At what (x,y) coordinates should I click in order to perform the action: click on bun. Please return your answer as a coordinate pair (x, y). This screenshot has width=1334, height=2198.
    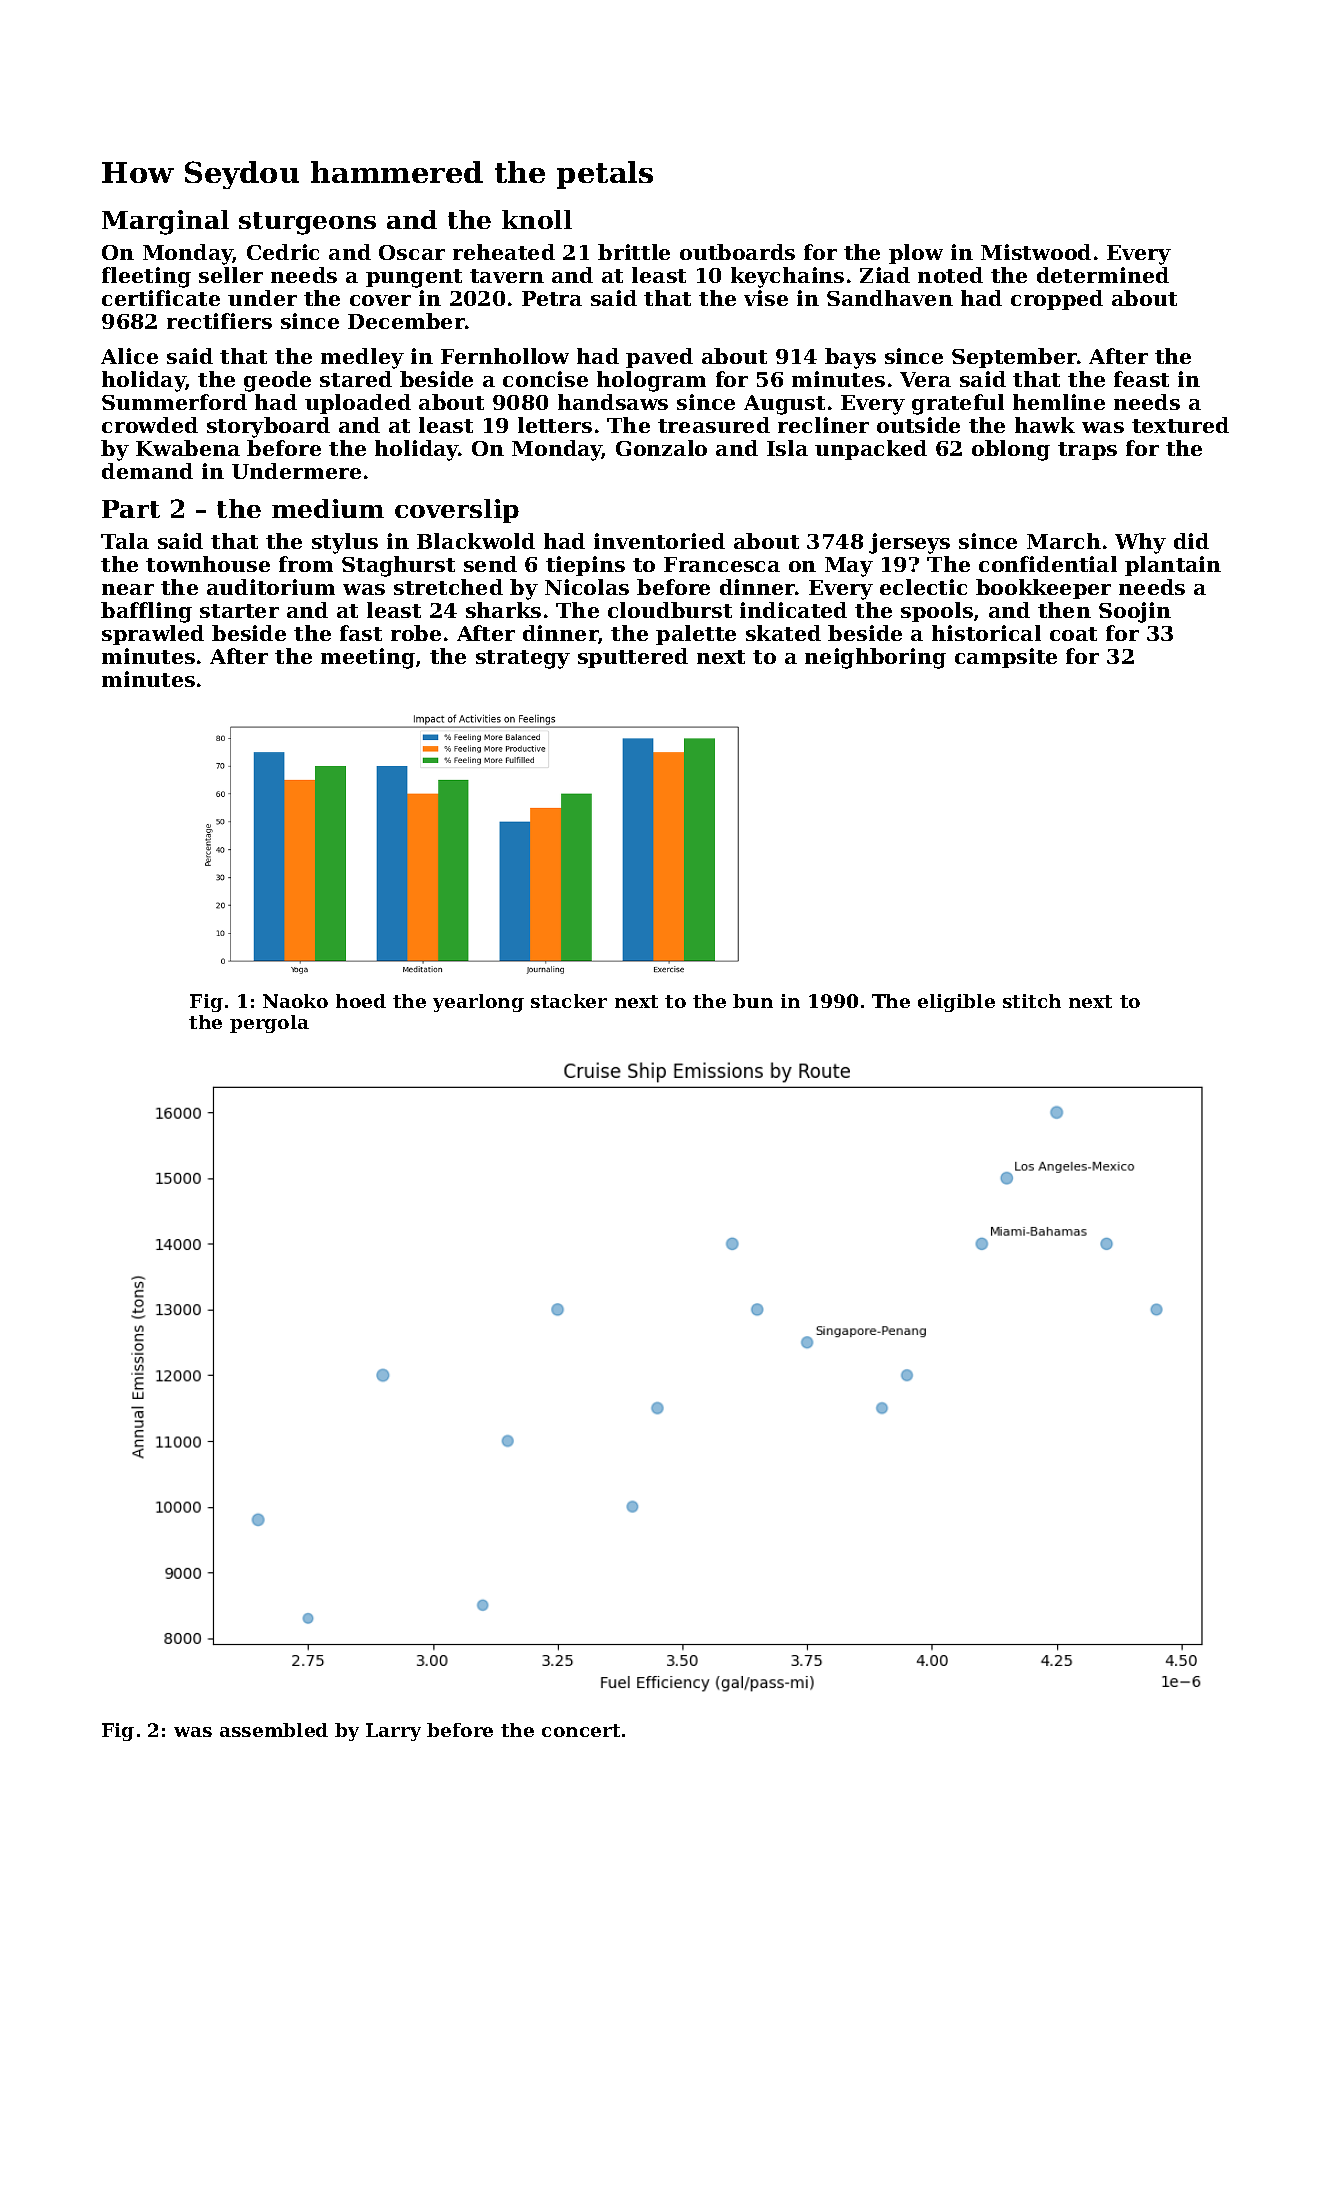
    Looking at the image, I should click on (753, 1001).
